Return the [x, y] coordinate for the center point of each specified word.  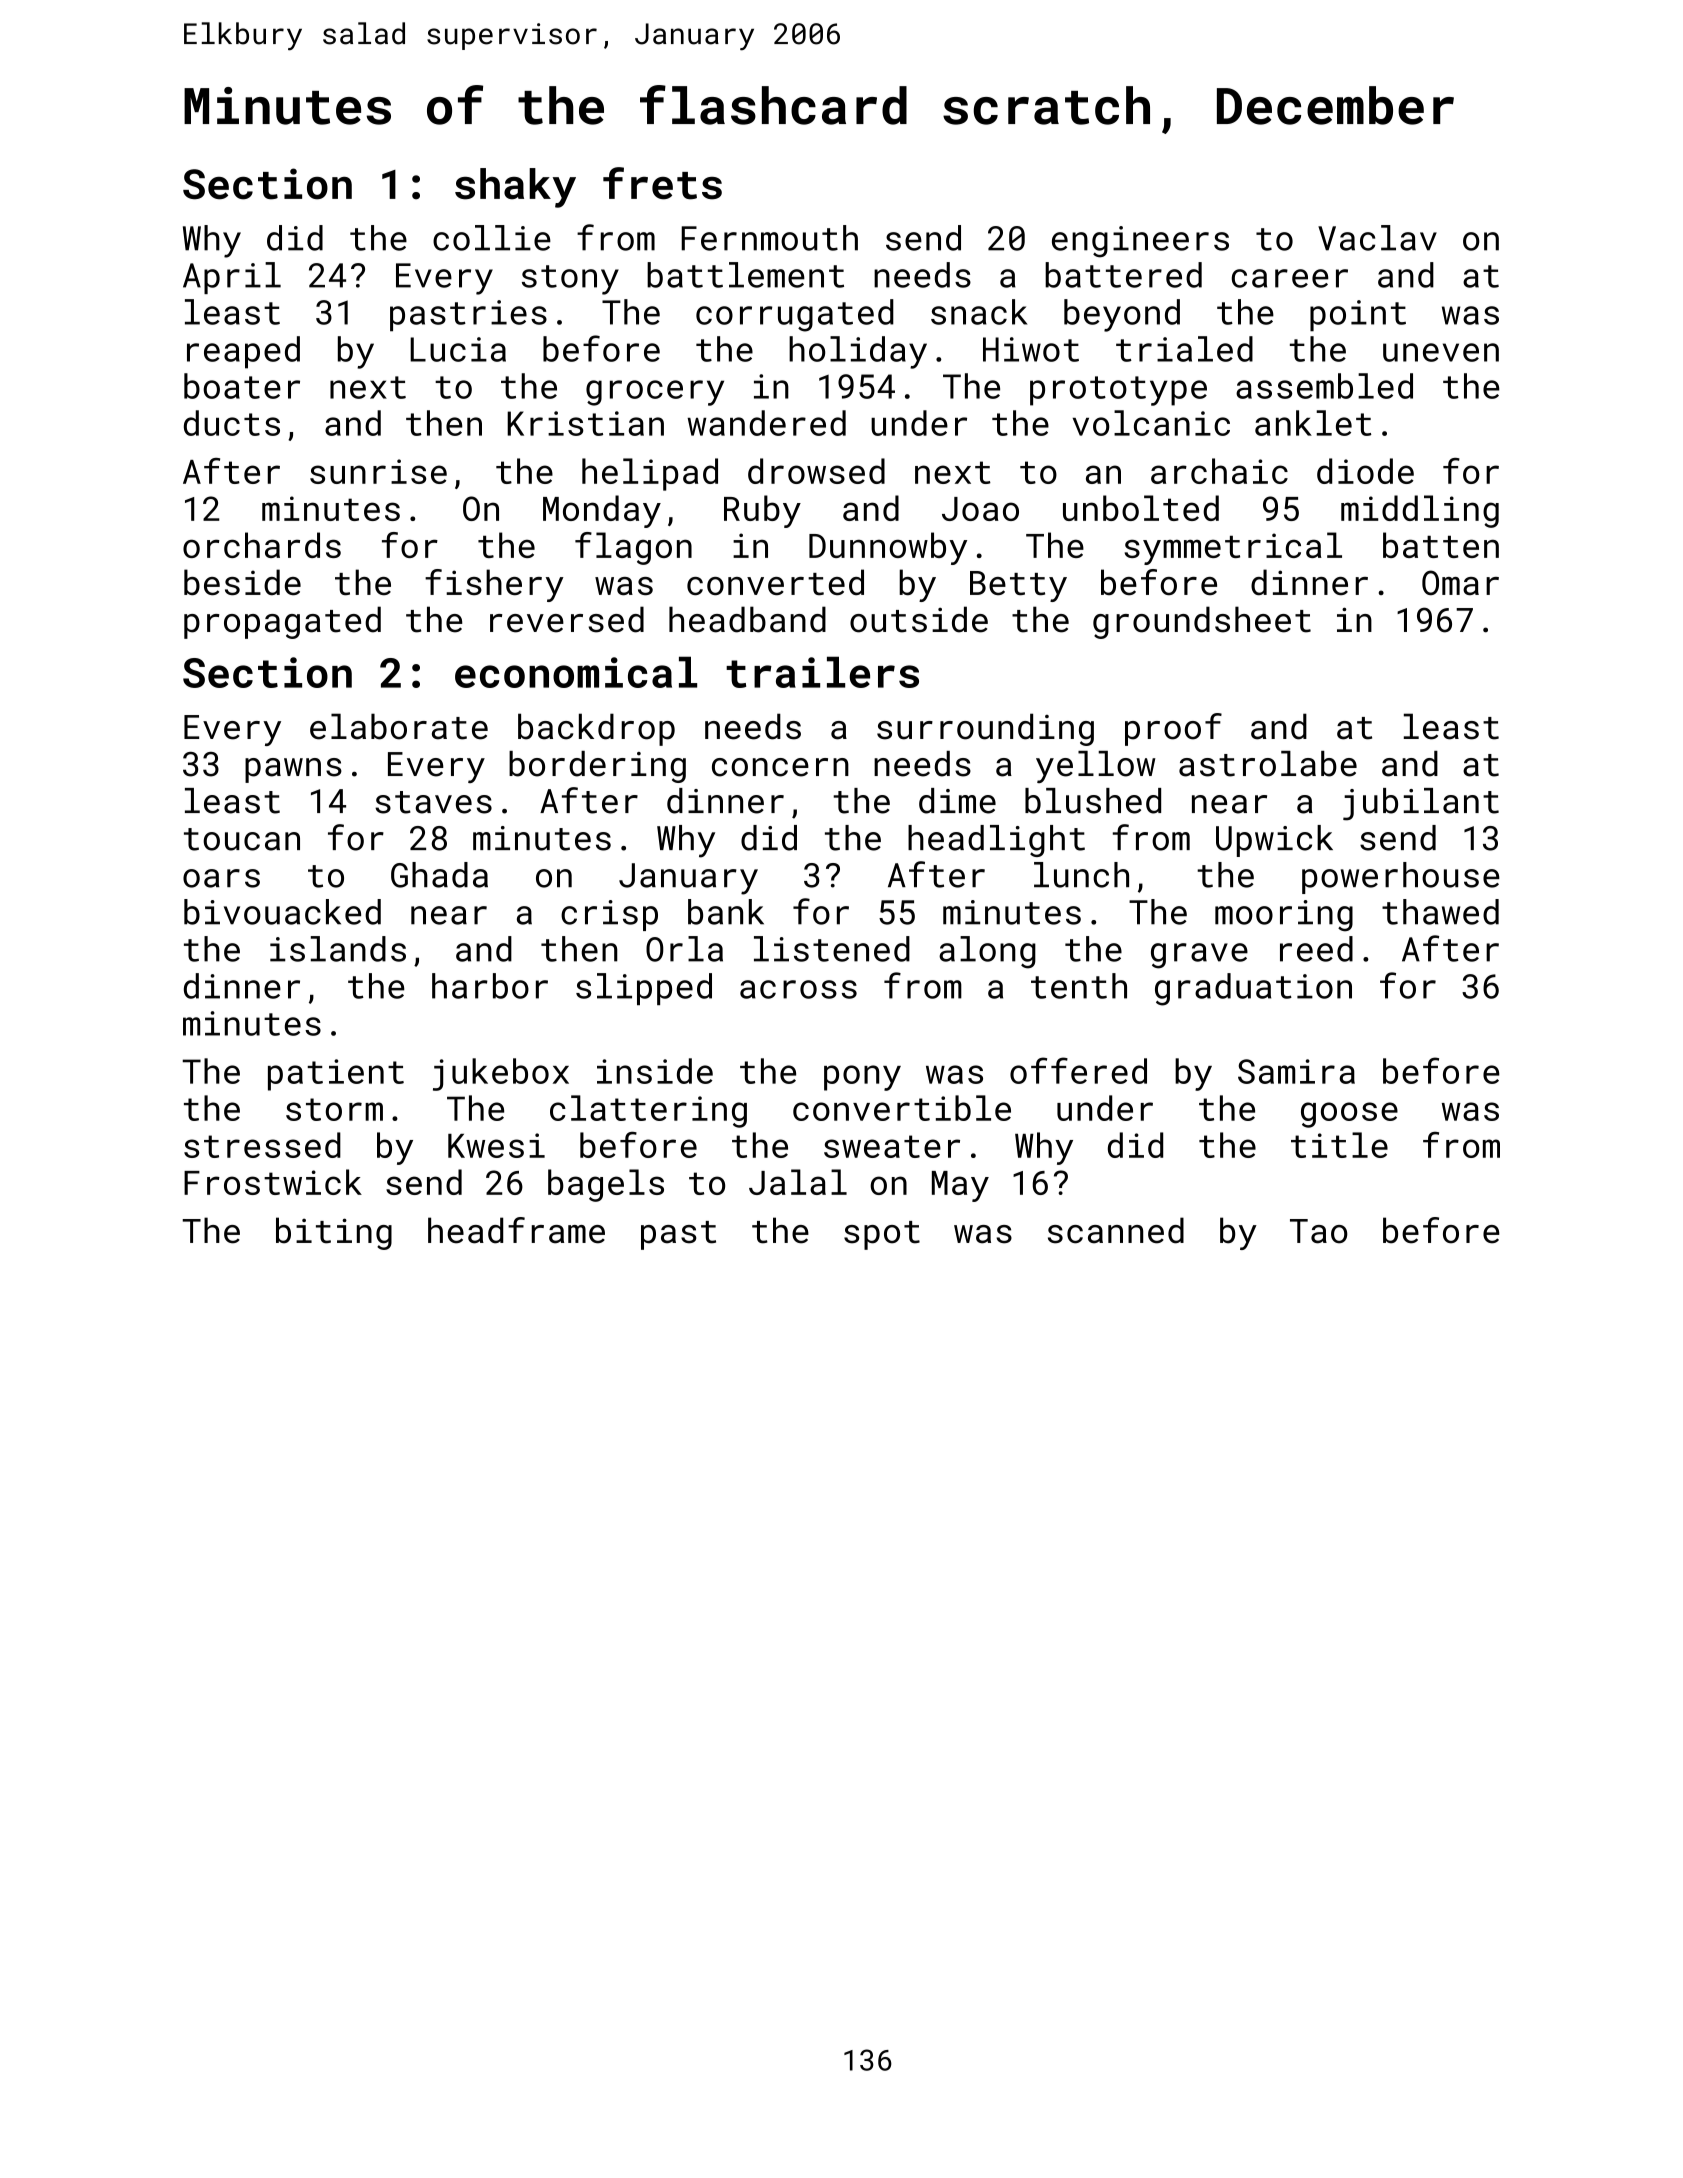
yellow [1095, 767]
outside [919, 619]
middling [1420, 511]
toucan [242, 839]
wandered [767, 423]
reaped [243, 352]
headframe [516, 1230]
